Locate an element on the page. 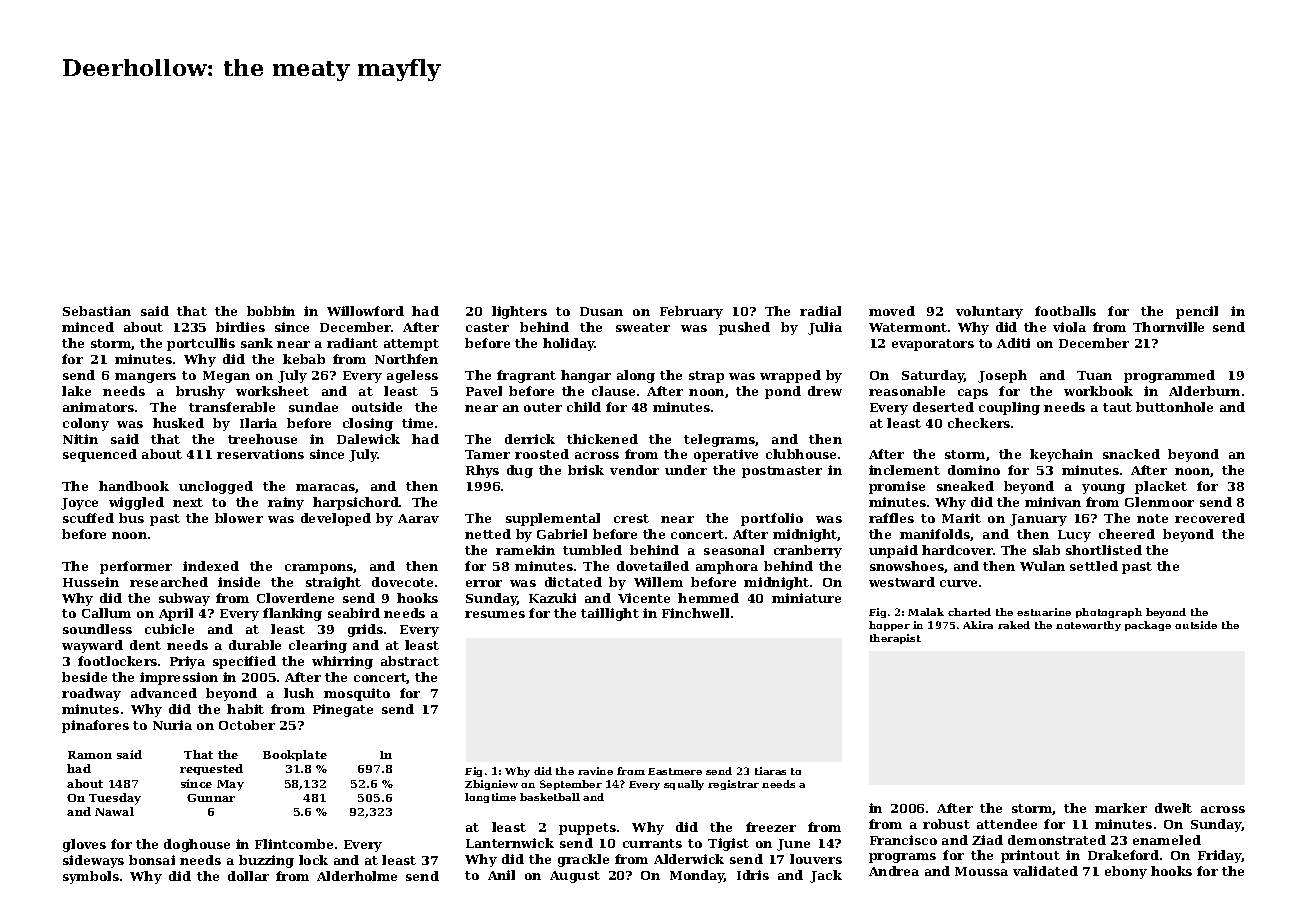  caster is located at coordinates (487, 327).
